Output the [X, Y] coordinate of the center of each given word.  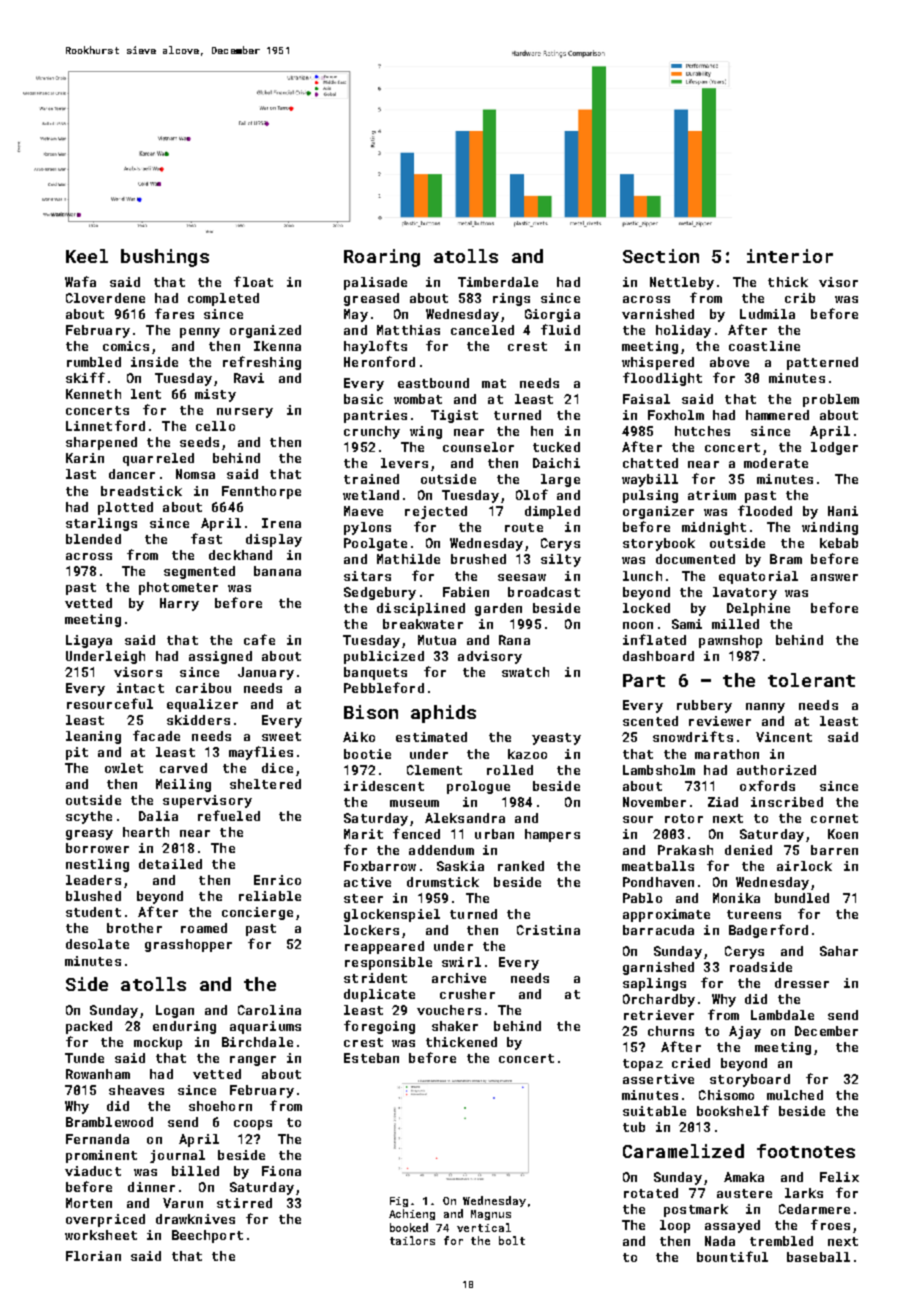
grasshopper [188, 945]
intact [140, 688]
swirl [461, 962]
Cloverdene [105, 298]
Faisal [646, 399]
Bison [371, 712]
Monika [736, 898]
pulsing [650, 496]
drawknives [195, 1219]
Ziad [723, 802]
